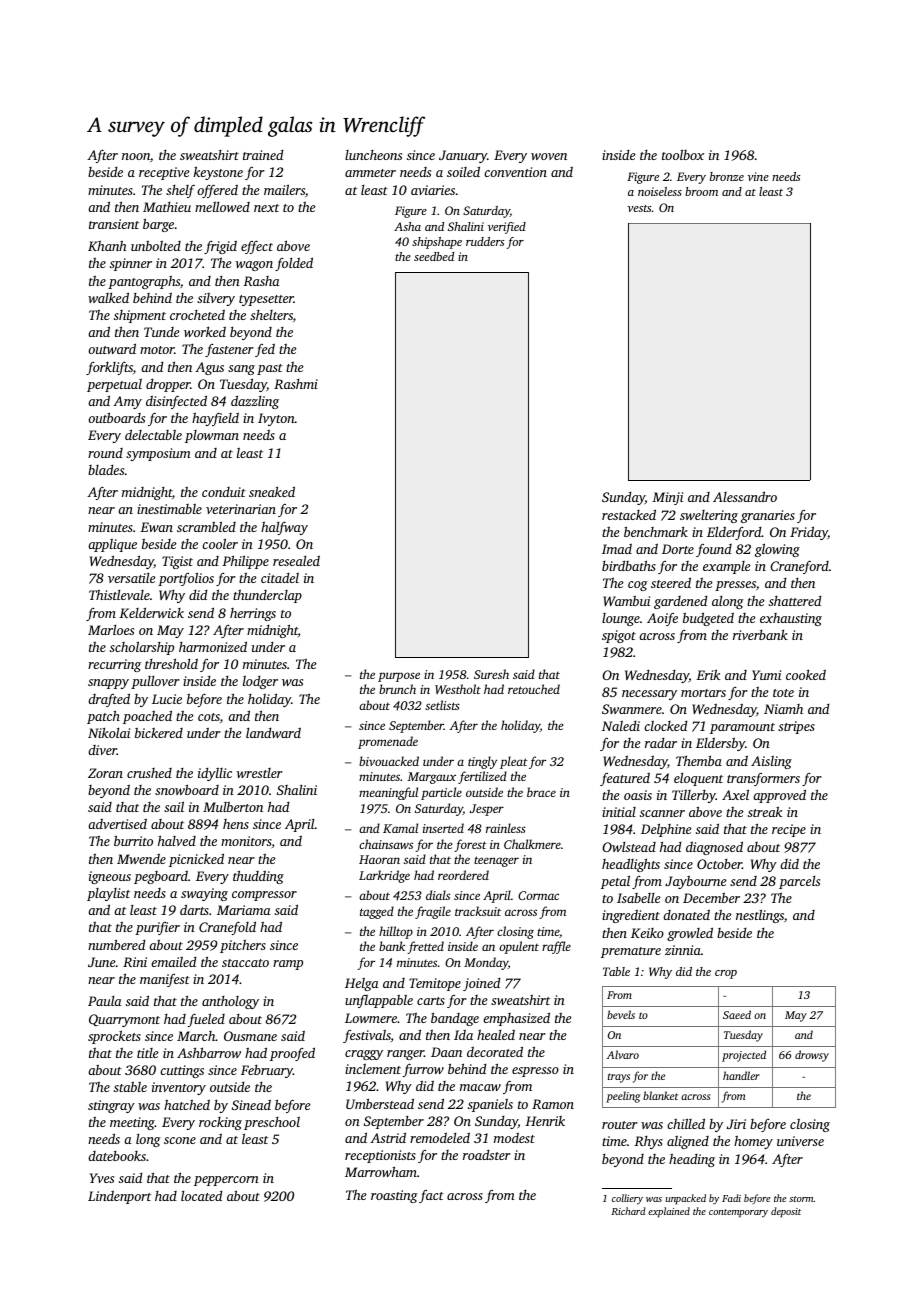 This page has width=924, height=1308. Describe the element at coordinates (241, 370) in the page. I see `sang` at that location.
